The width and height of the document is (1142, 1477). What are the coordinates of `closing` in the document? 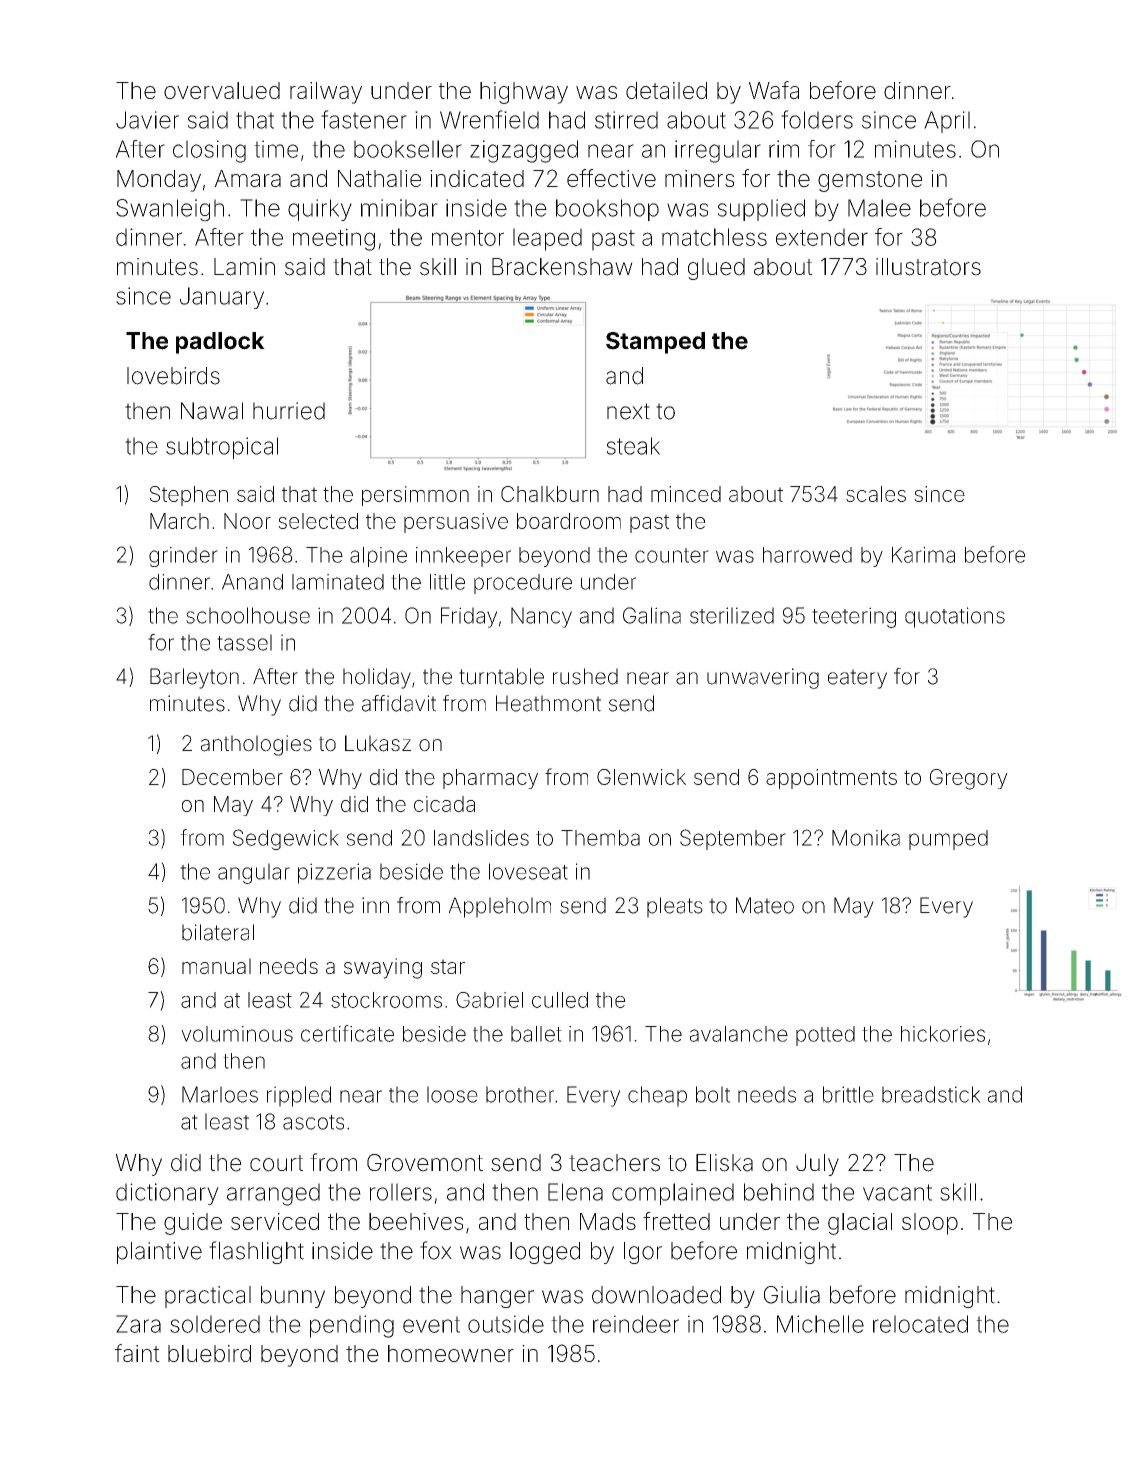 It's located at (209, 151).
